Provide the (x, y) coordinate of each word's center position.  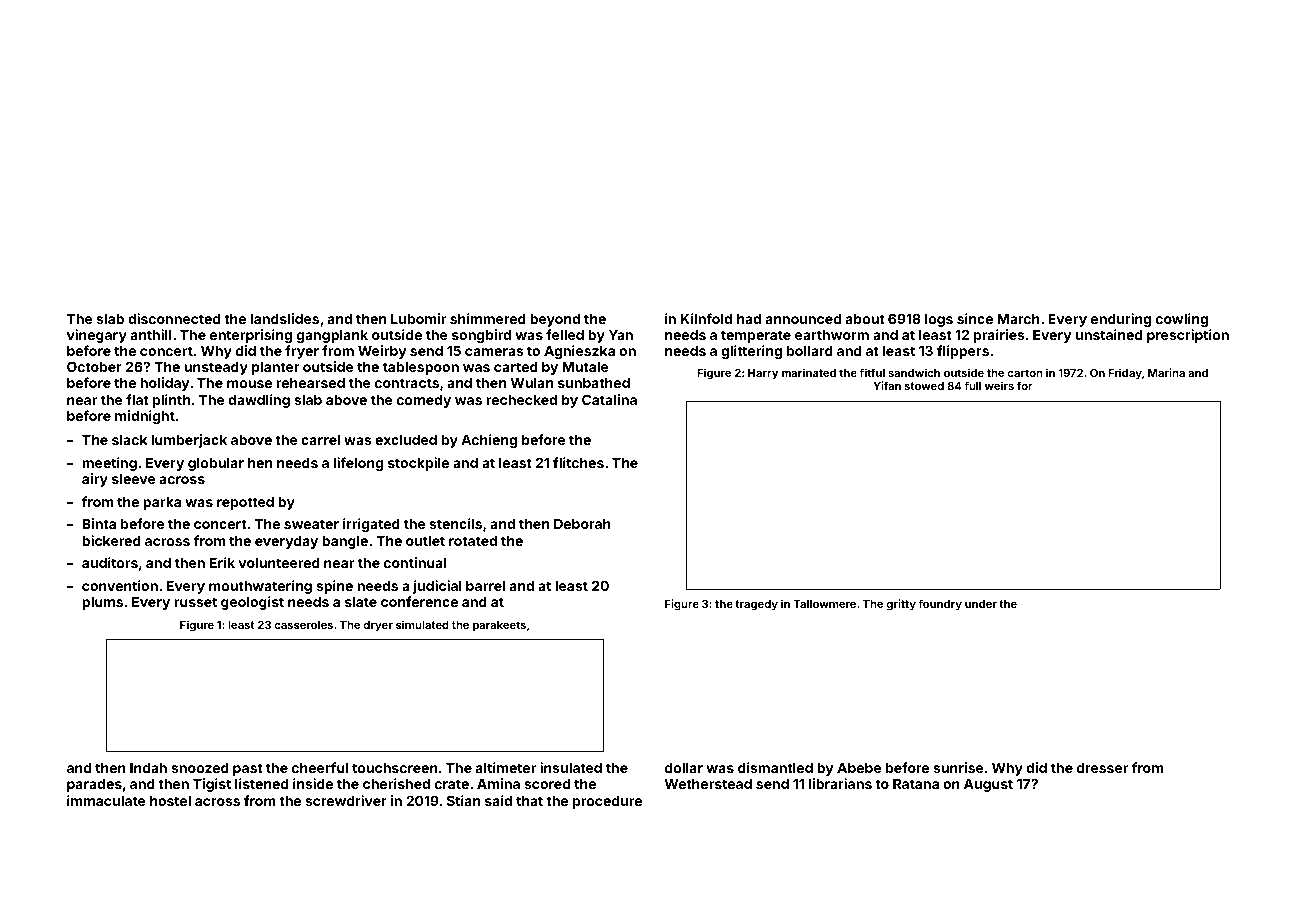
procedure (607, 802)
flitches (578, 462)
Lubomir (418, 318)
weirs (999, 385)
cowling (1182, 320)
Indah (148, 768)
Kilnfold (706, 318)
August (988, 785)
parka (162, 503)
